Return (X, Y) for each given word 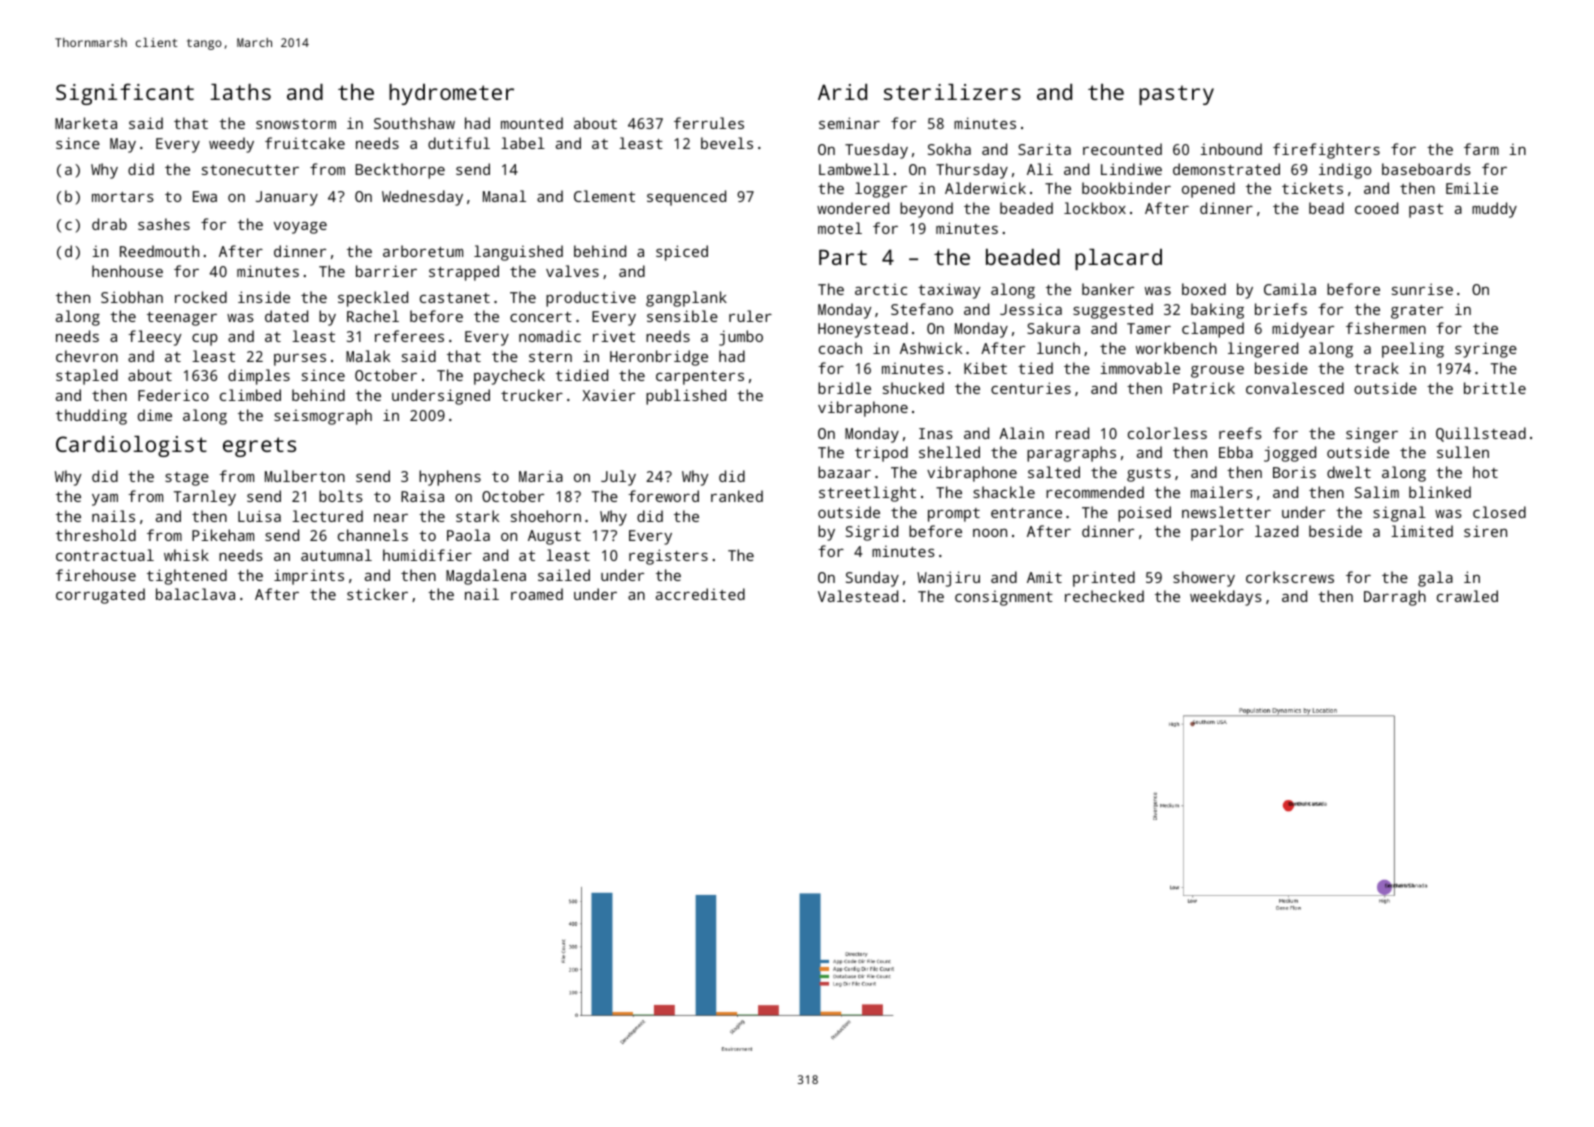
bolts (341, 496)
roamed (537, 594)
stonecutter (250, 170)
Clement (604, 196)
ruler (750, 316)
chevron (87, 356)
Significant (125, 94)
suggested (1113, 311)
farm (1481, 149)
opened (1208, 190)
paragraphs (1071, 454)
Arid (842, 92)
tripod (881, 454)
